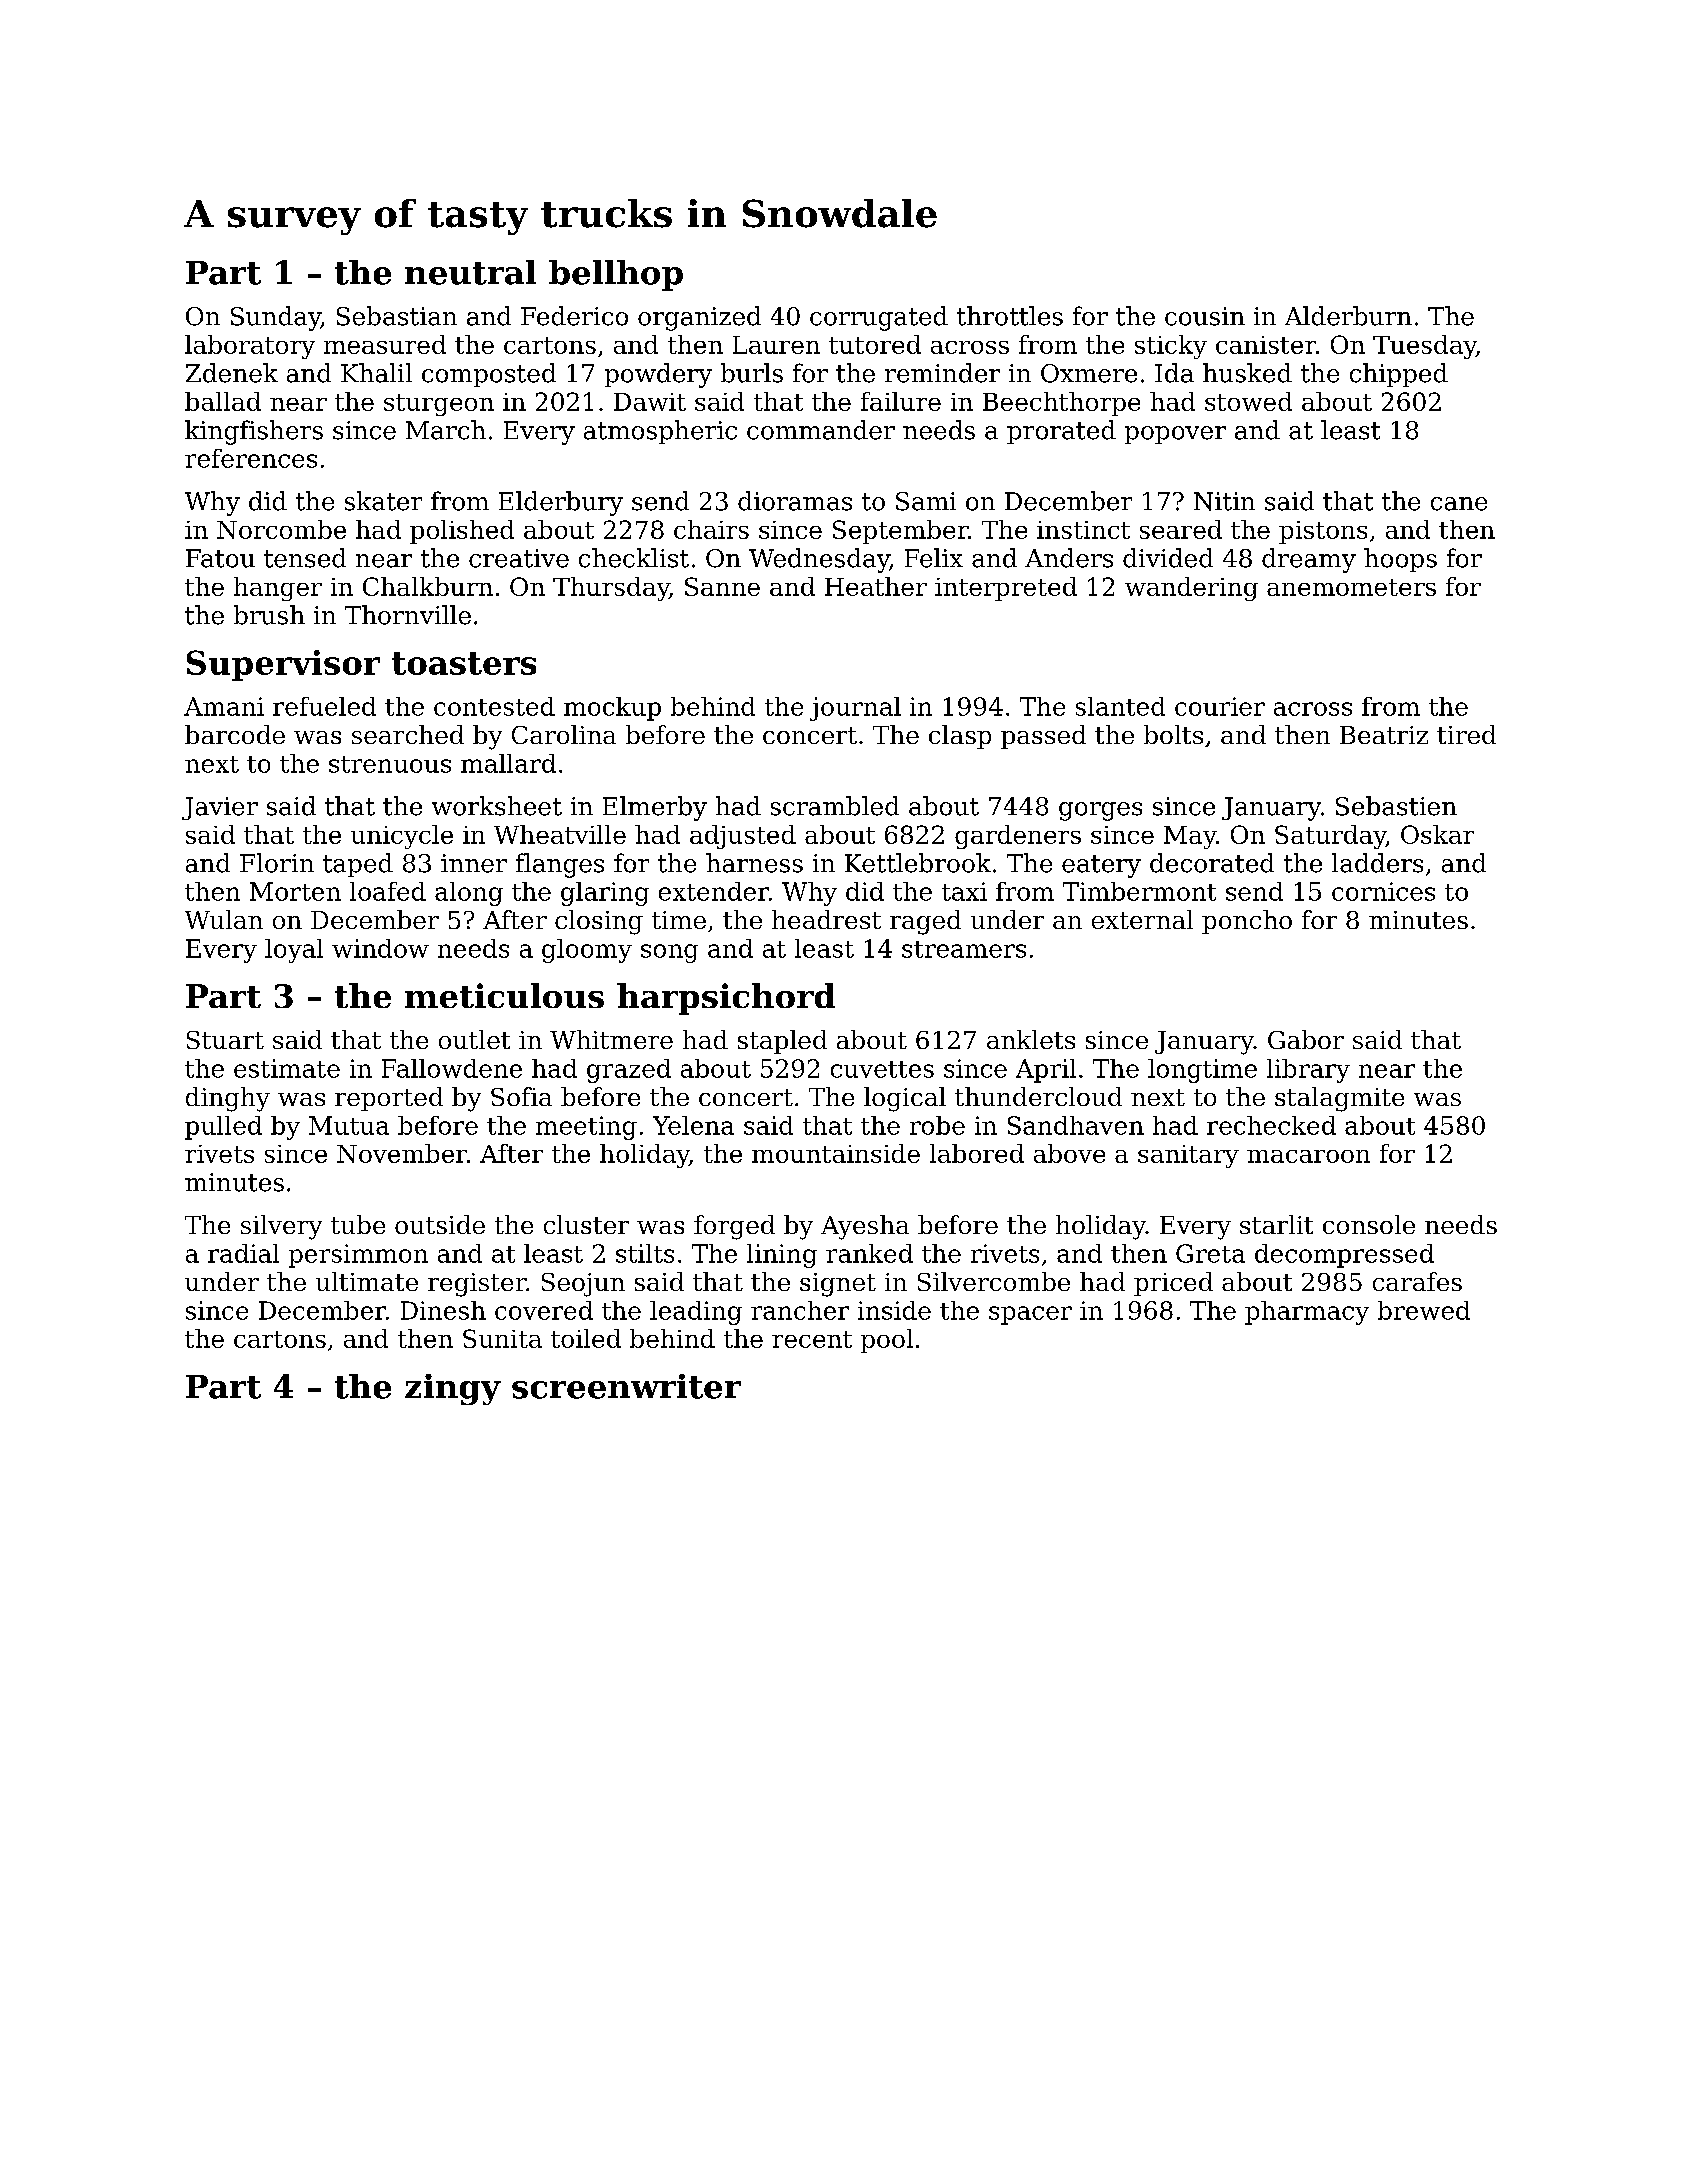 The image size is (1683, 2178). I want to click on taxi, so click(964, 891).
